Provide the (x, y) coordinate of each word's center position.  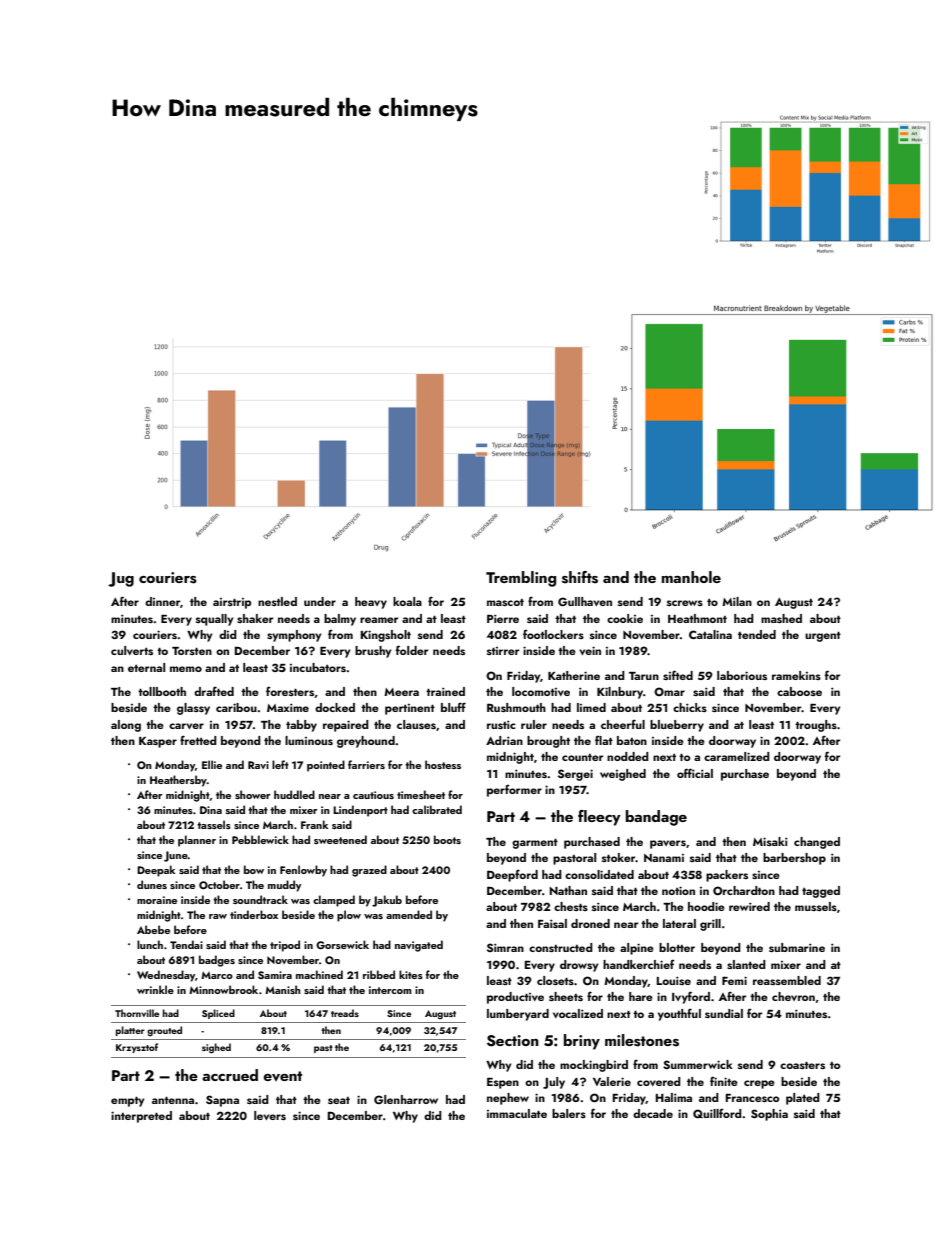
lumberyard (518, 1015)
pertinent (410, 709)
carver (186, 726)
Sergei (575, 775)
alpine (637, 949)
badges (217, 961)
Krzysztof (137, 1048)
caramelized (737, 756)
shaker (255, 618)
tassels (214, 824)
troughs (816, 726)
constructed (561, 947)
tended (757, 634)
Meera (401, 692)
